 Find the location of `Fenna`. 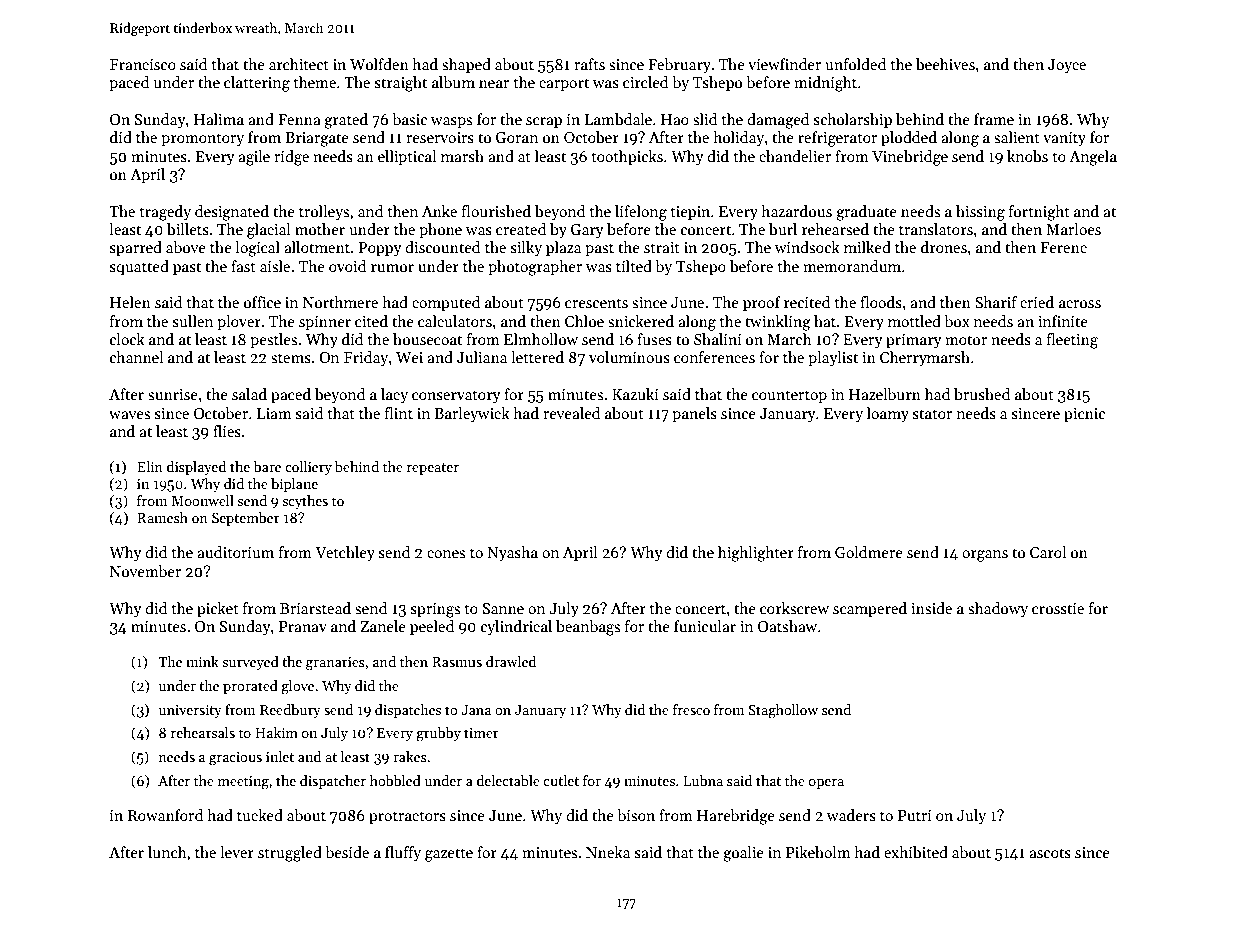

Fenna is located at coordinates (299, 119).
